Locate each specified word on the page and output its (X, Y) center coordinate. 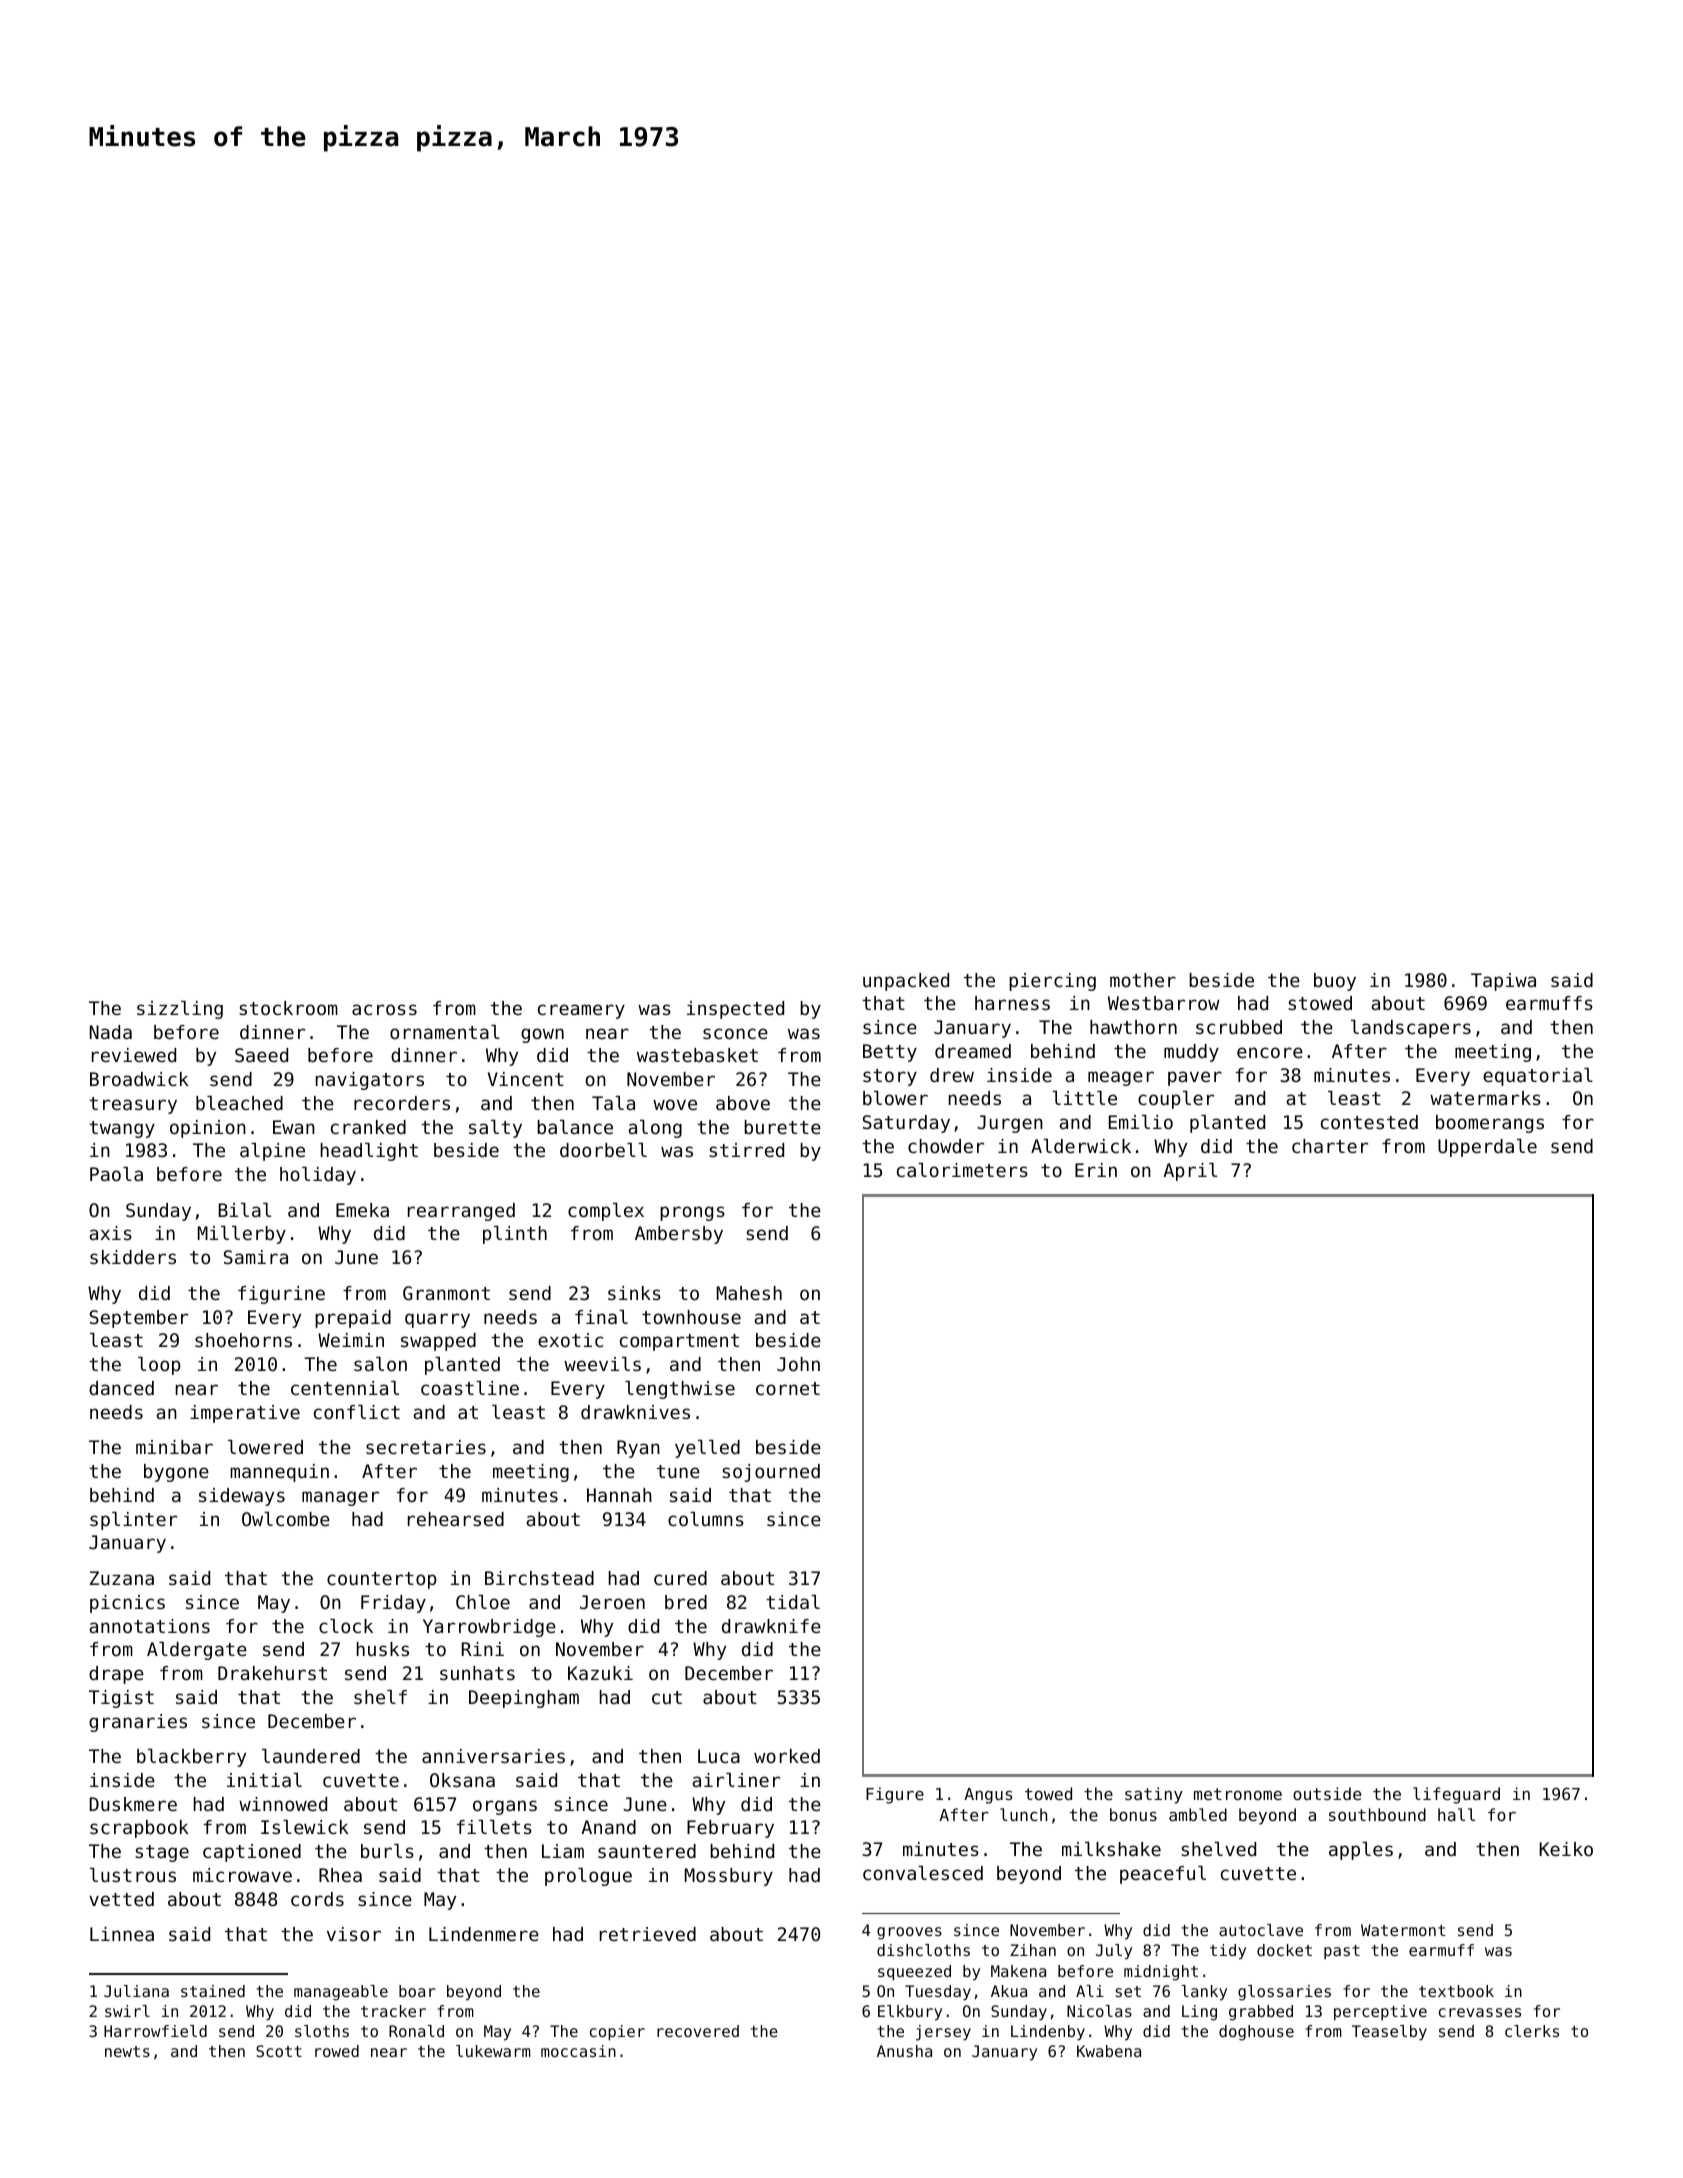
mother (1143, 980)
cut (667, 1697)
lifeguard (1456, 1795)
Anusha (904, 2051)
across (384, 1009)
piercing (1052, 982)
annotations (150, 1626)
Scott (279, 2051)
